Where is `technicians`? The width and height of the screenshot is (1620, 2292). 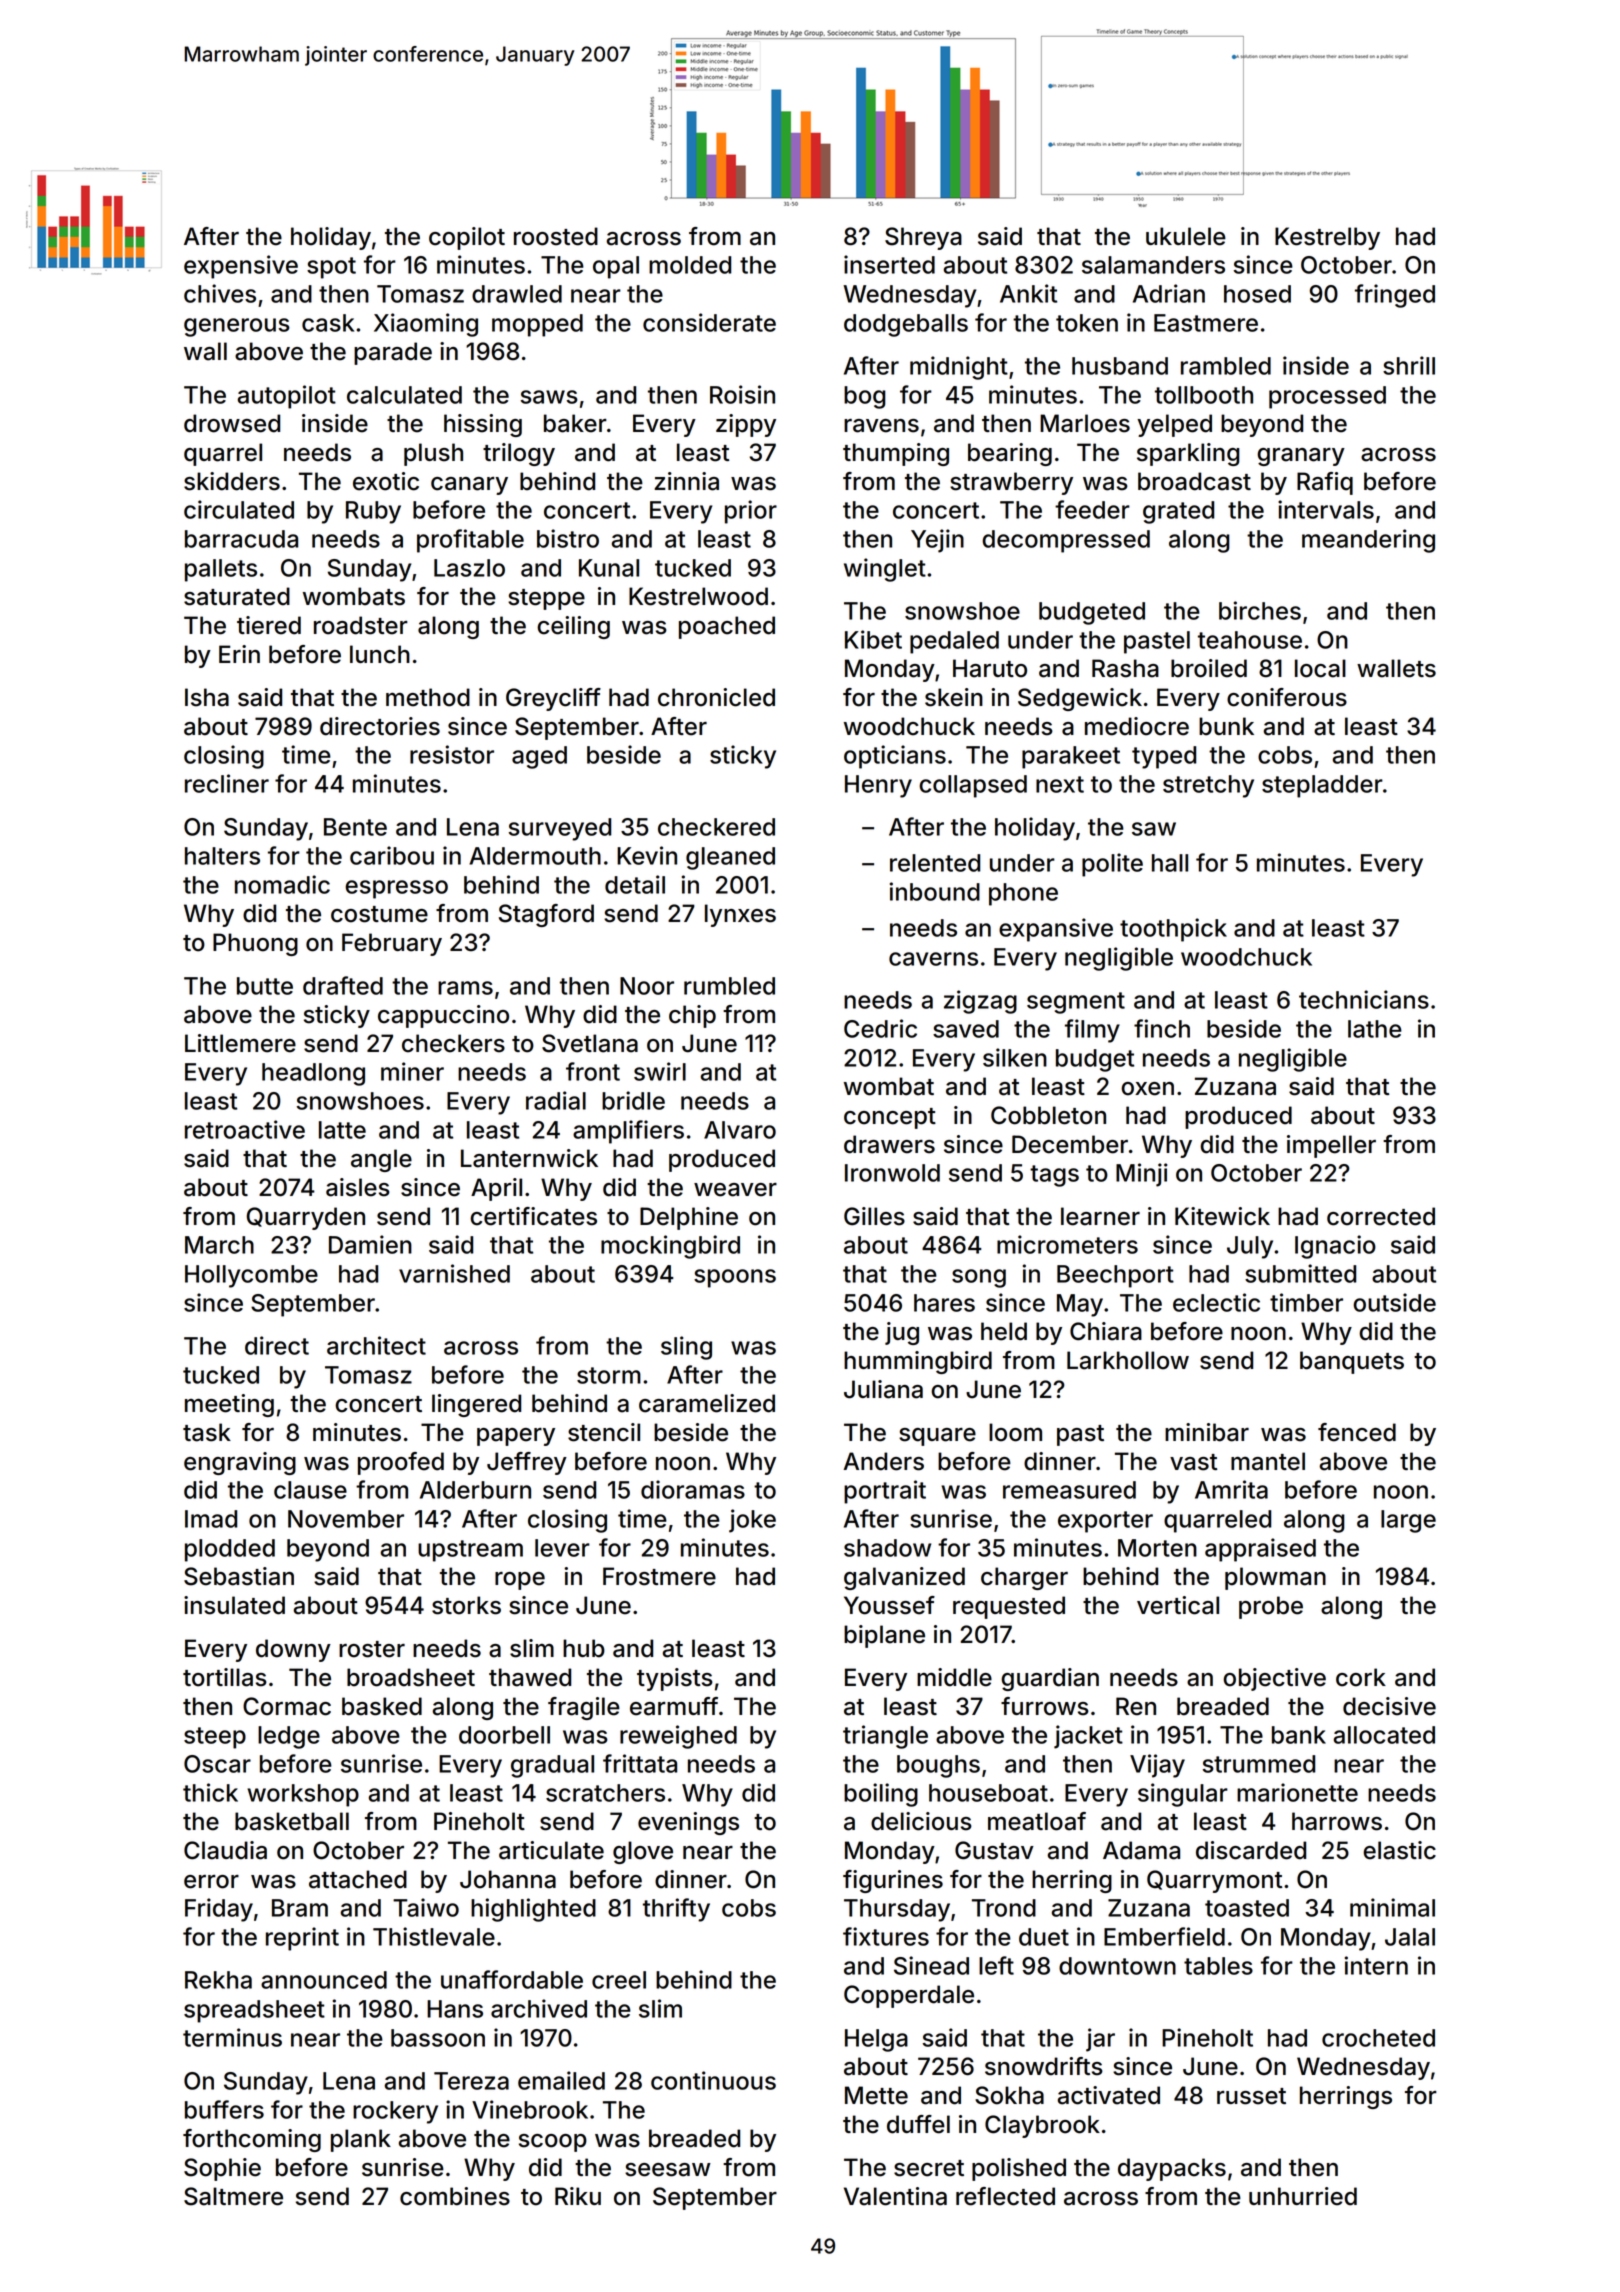
technicians is located at coordinates (1364, 999).
